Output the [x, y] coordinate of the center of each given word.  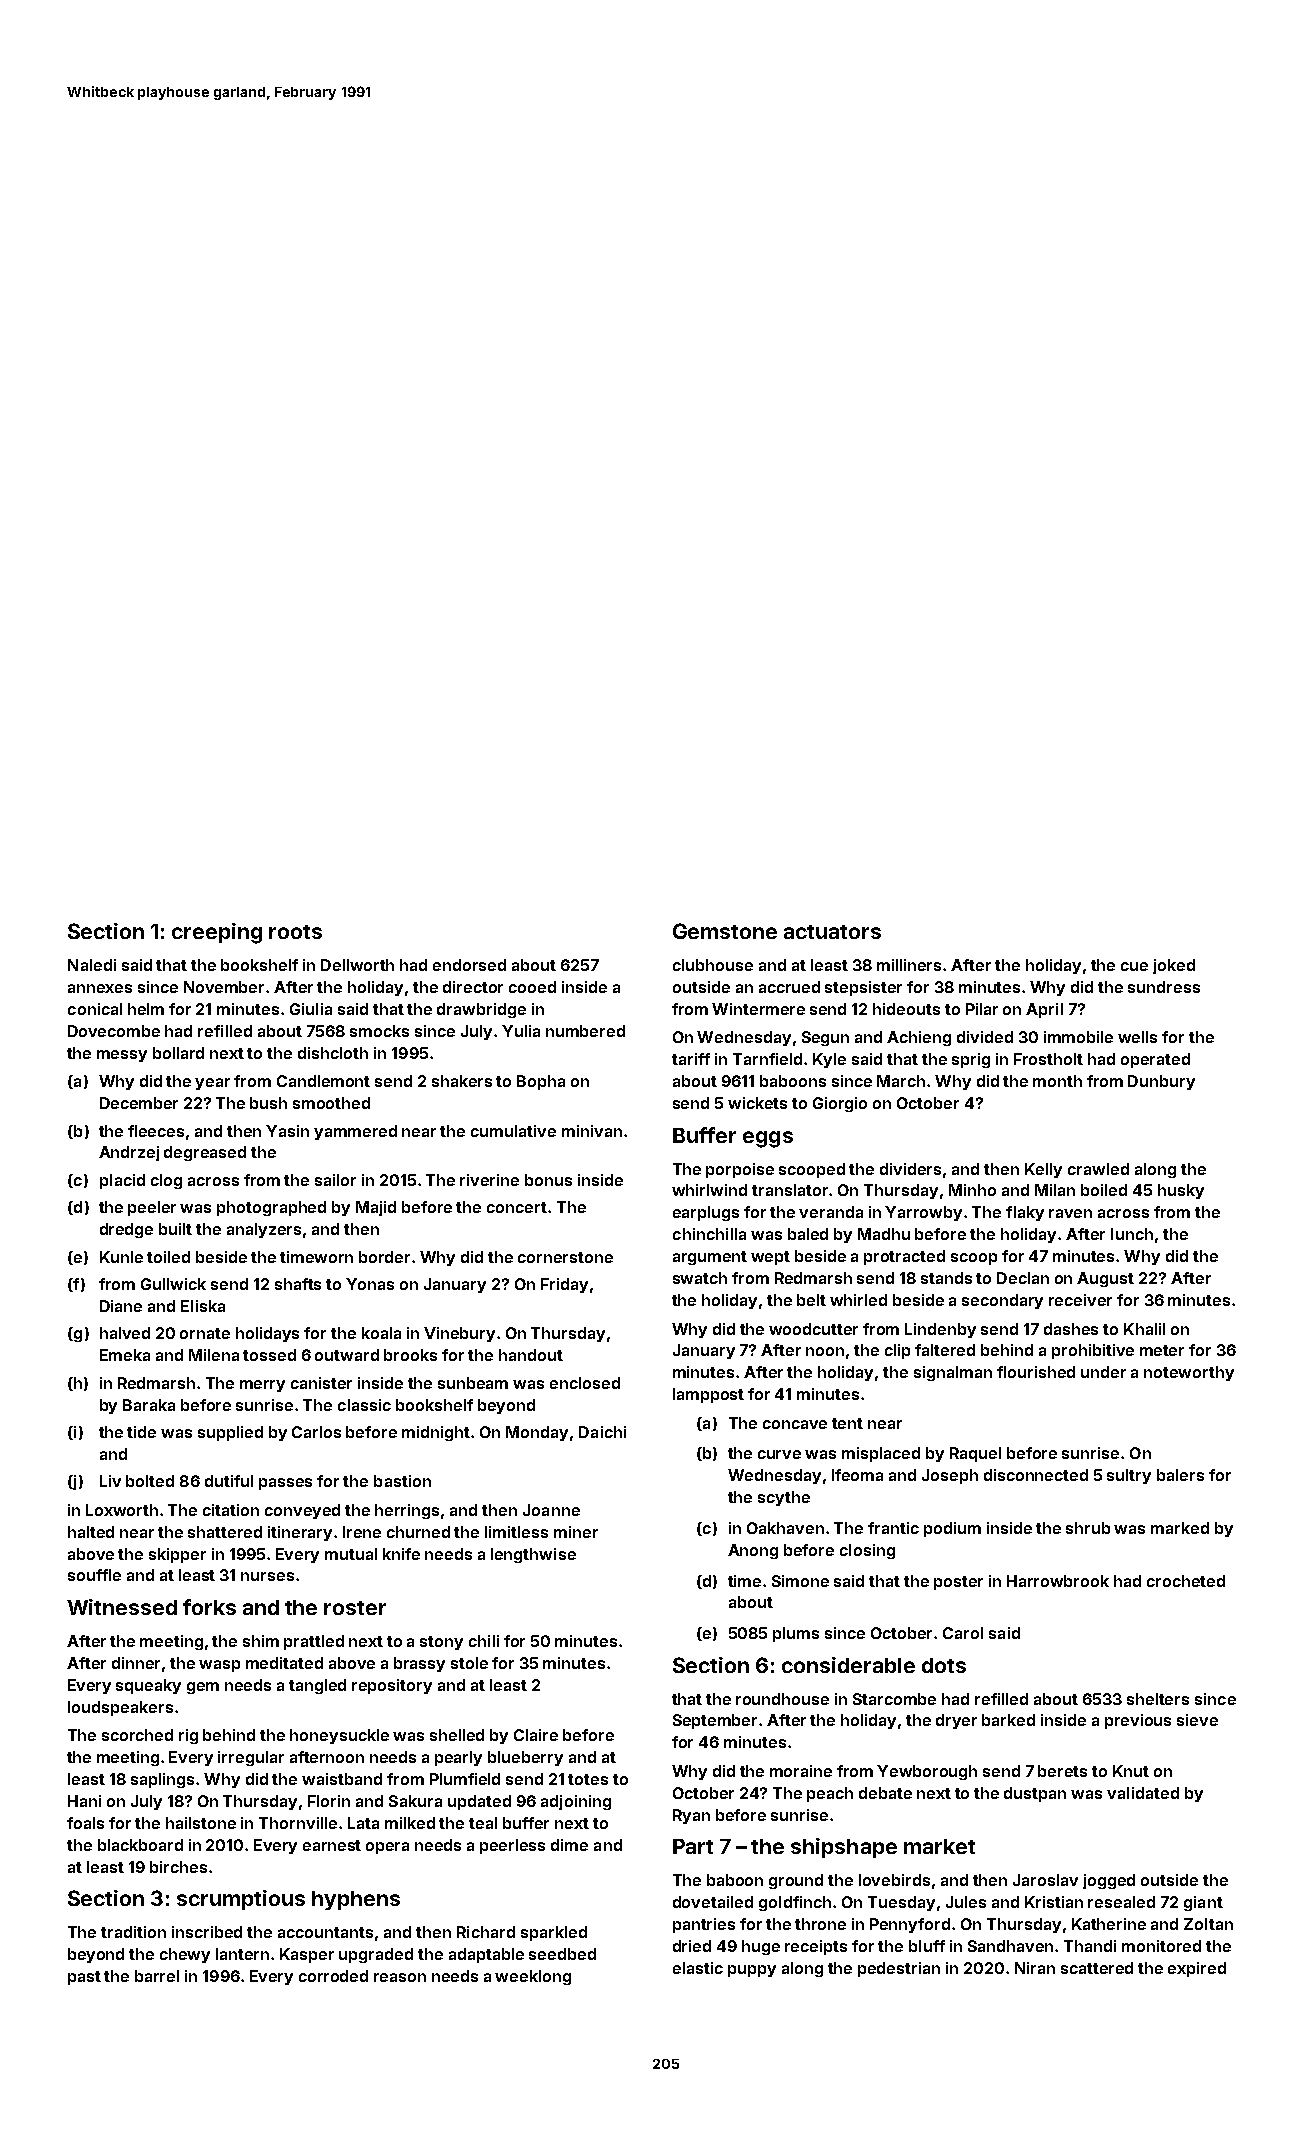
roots [295, 932]
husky [1181, 1191]
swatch [700, 1278]
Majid [376, 1208]
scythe [784, 1498]
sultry [1129, 1476]
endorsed [469, 965]
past [84, 1978]
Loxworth [122, 1510]
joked [1174, 966]
